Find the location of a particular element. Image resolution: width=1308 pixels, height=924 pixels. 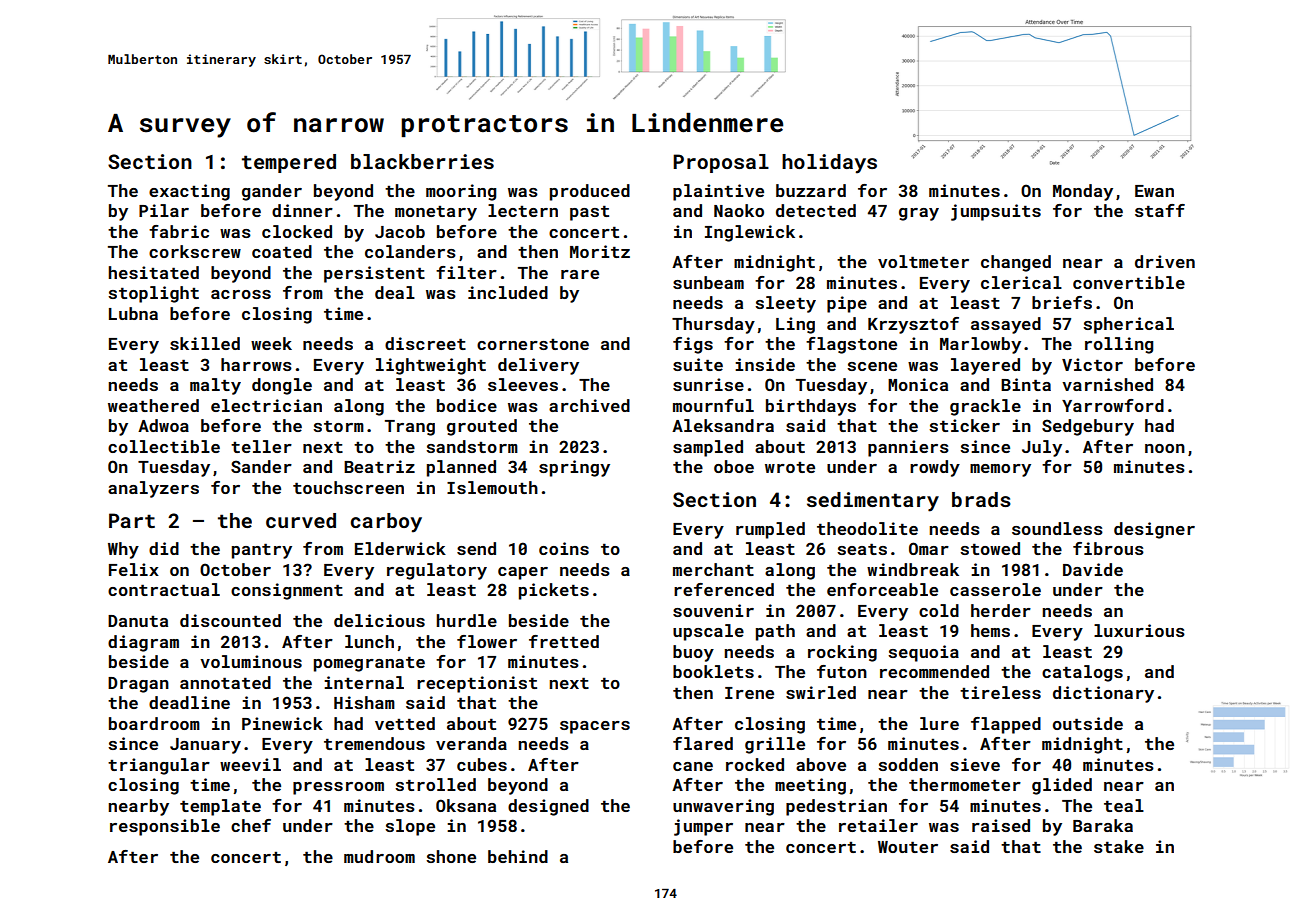

luxurious is located at coordinates (1139, 630).
